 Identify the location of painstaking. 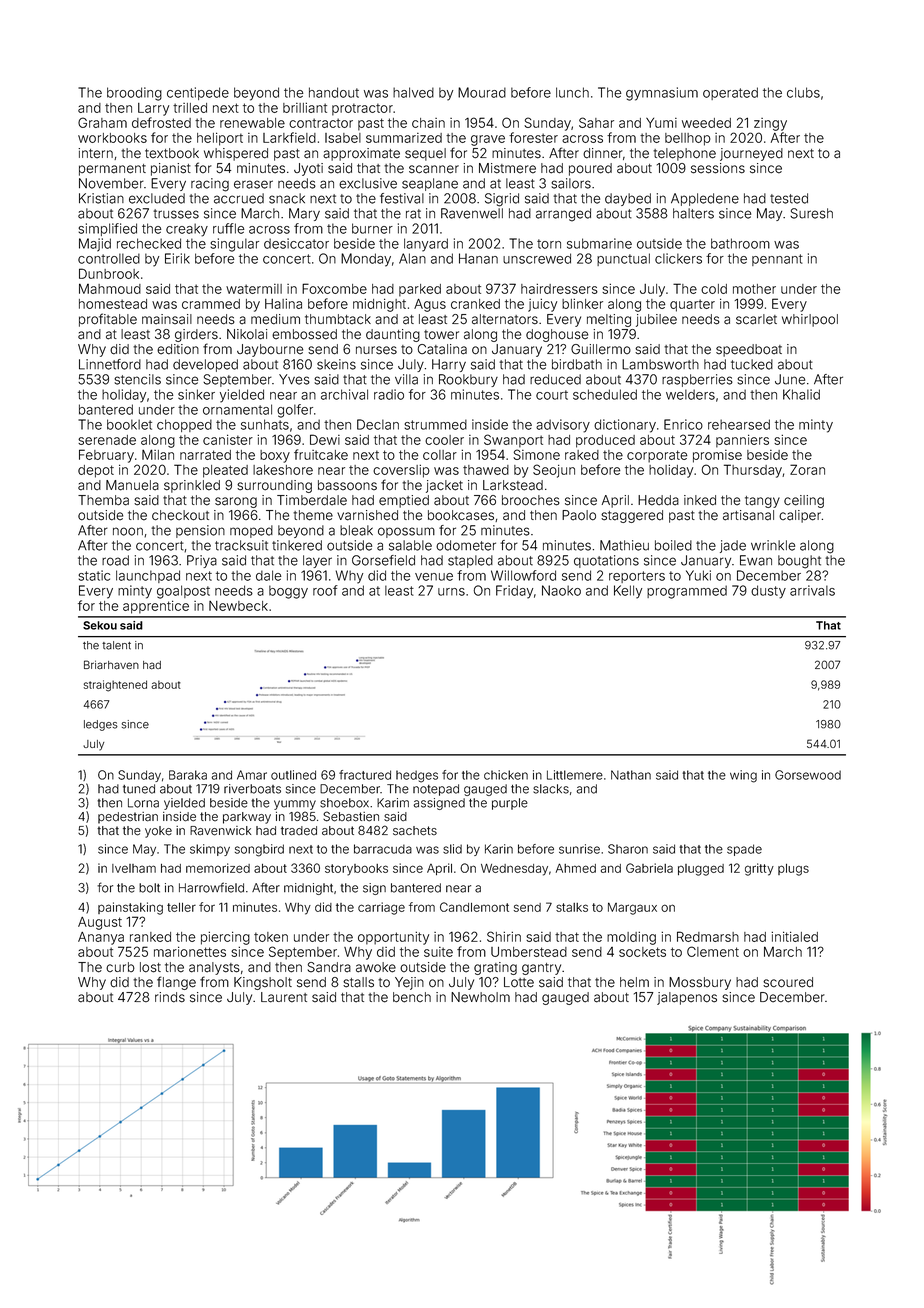
(130, 908).
